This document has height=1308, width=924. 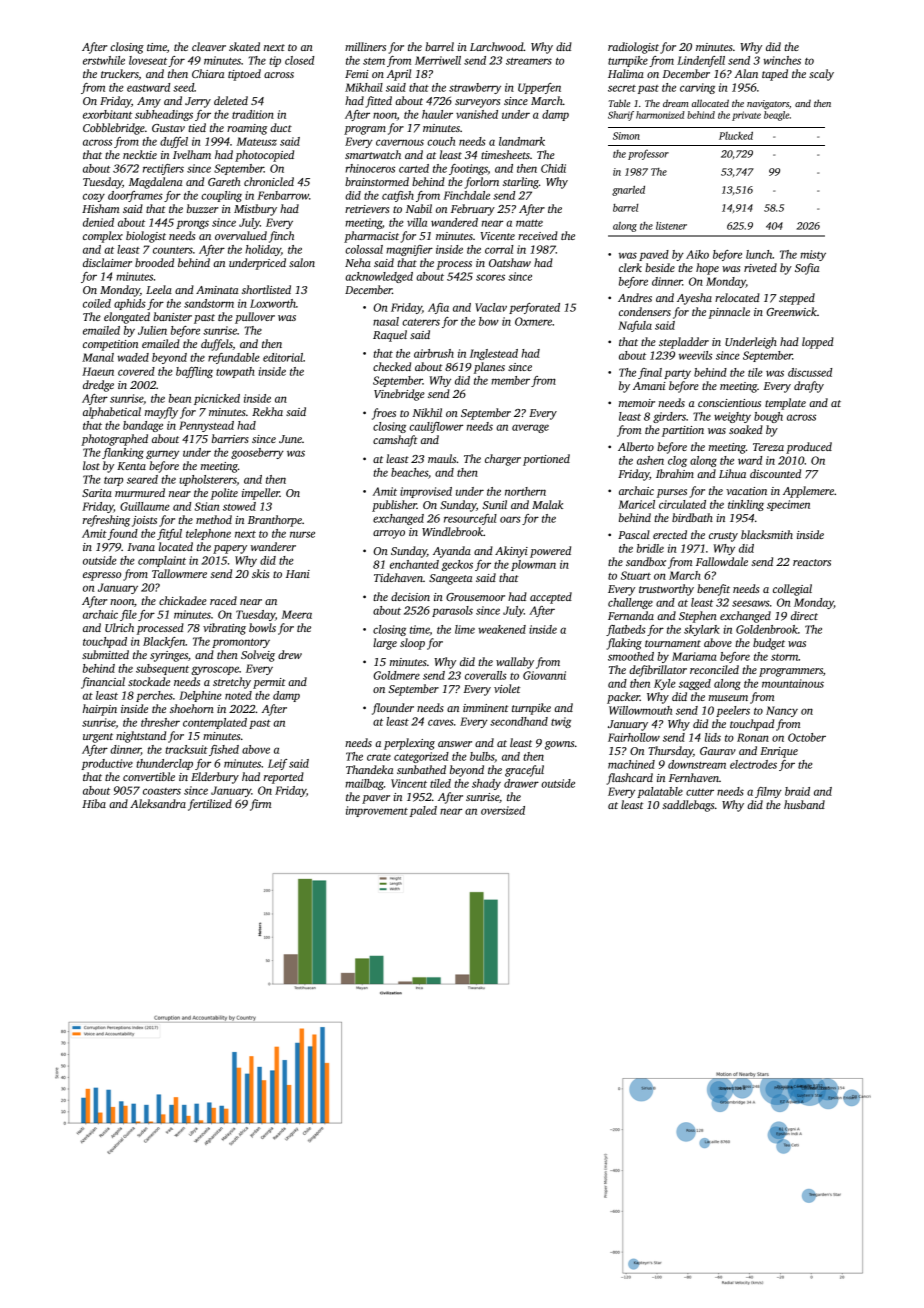 What do you see at coordinates (149, 681) in the document?
I see `stockade` at bounding box center [149, 681].
